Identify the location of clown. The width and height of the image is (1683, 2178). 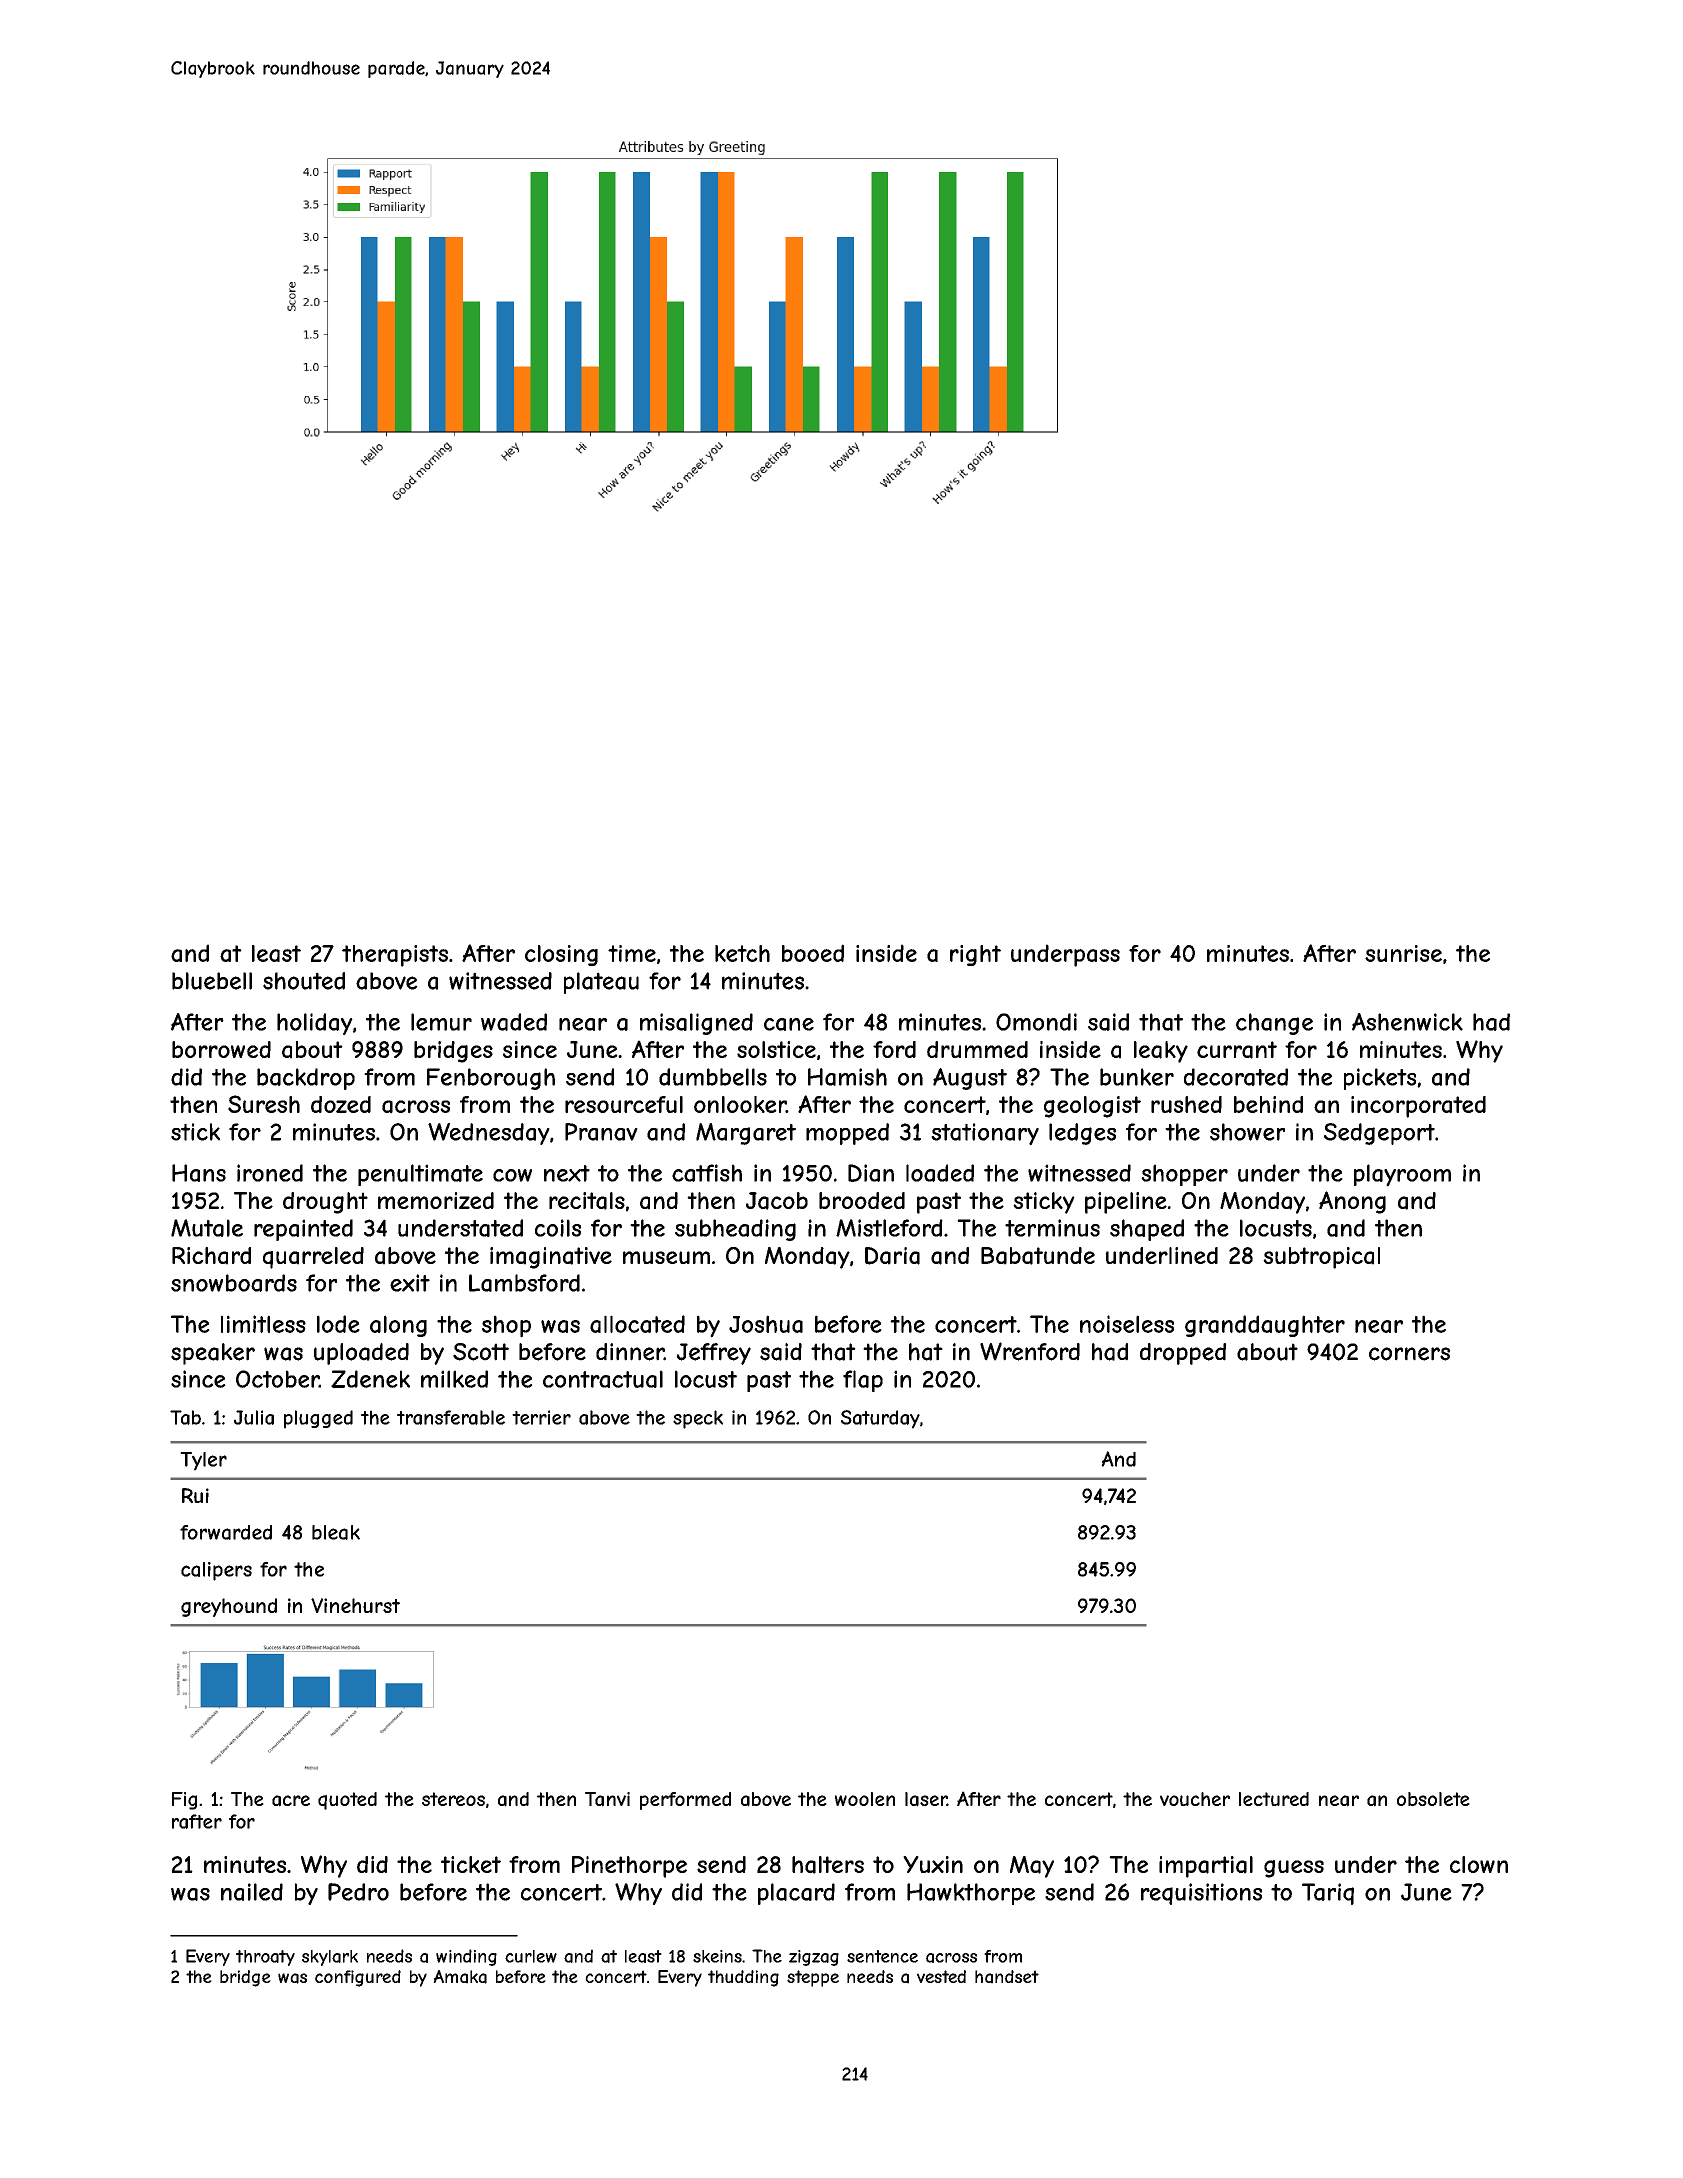
(1479, 1864).
